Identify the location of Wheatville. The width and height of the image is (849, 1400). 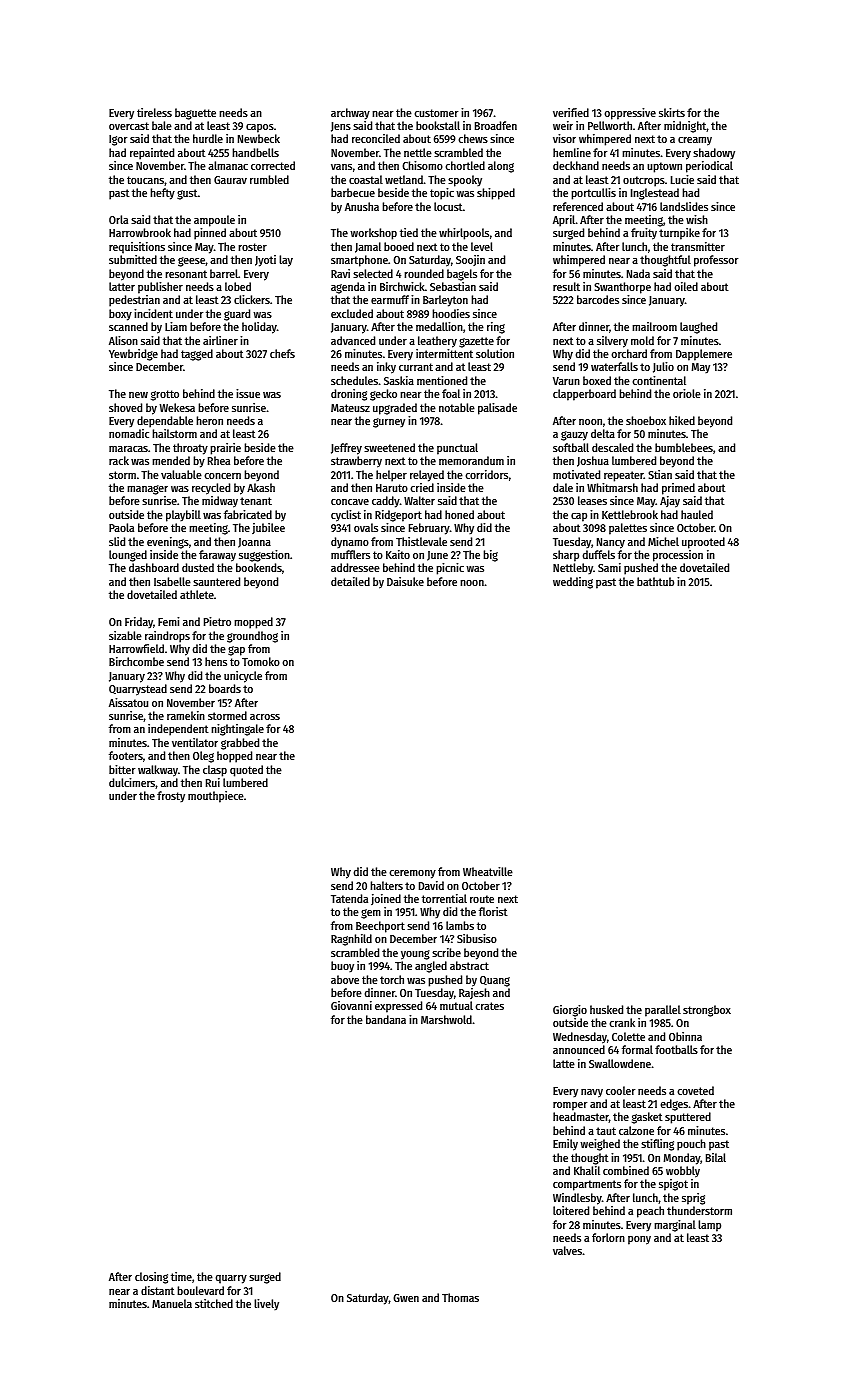
(488, 871).
